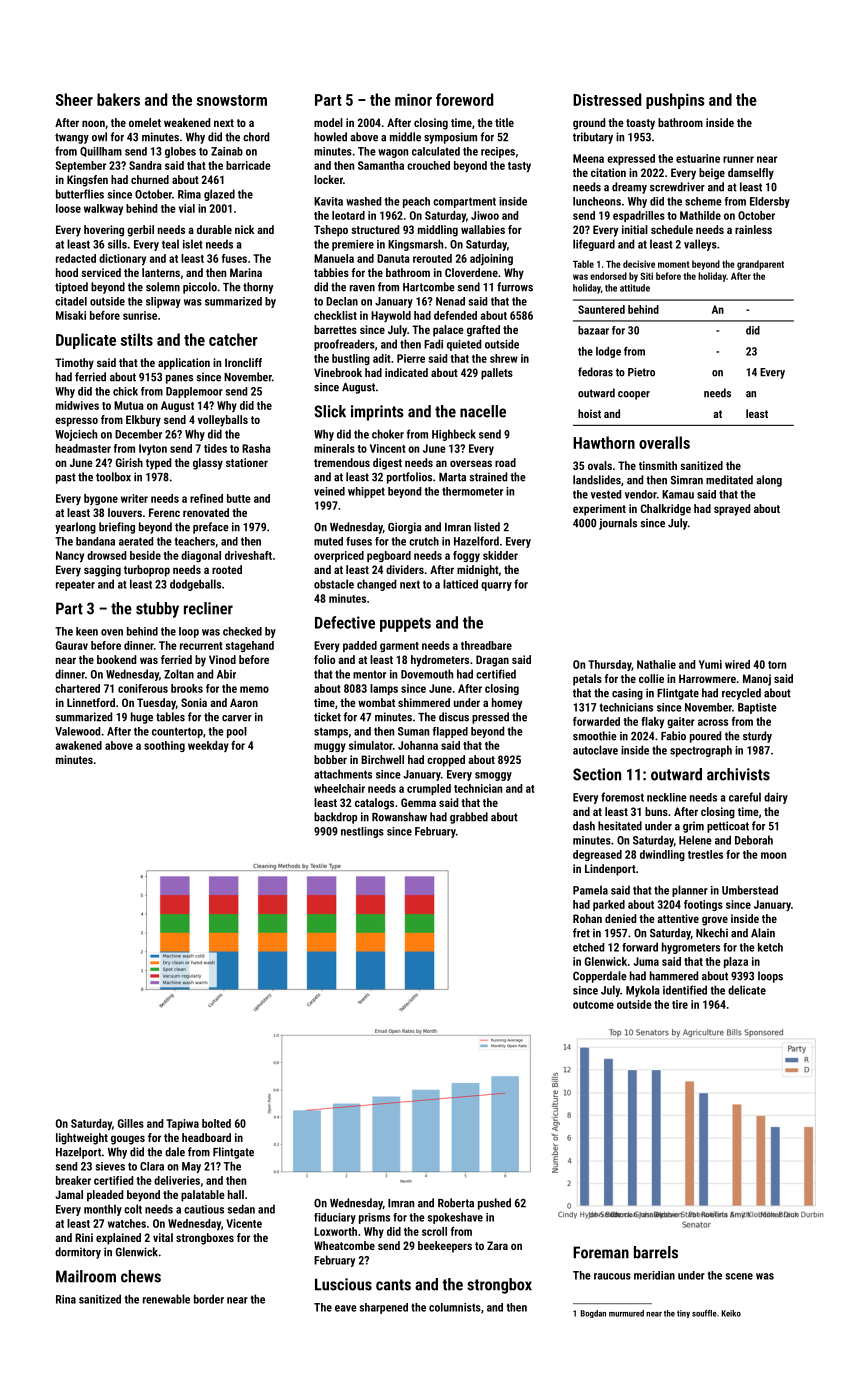  What do you see at coordinates (131, 1123) in the document?
I see `Gilles` at bounding box center [131, 1123].
